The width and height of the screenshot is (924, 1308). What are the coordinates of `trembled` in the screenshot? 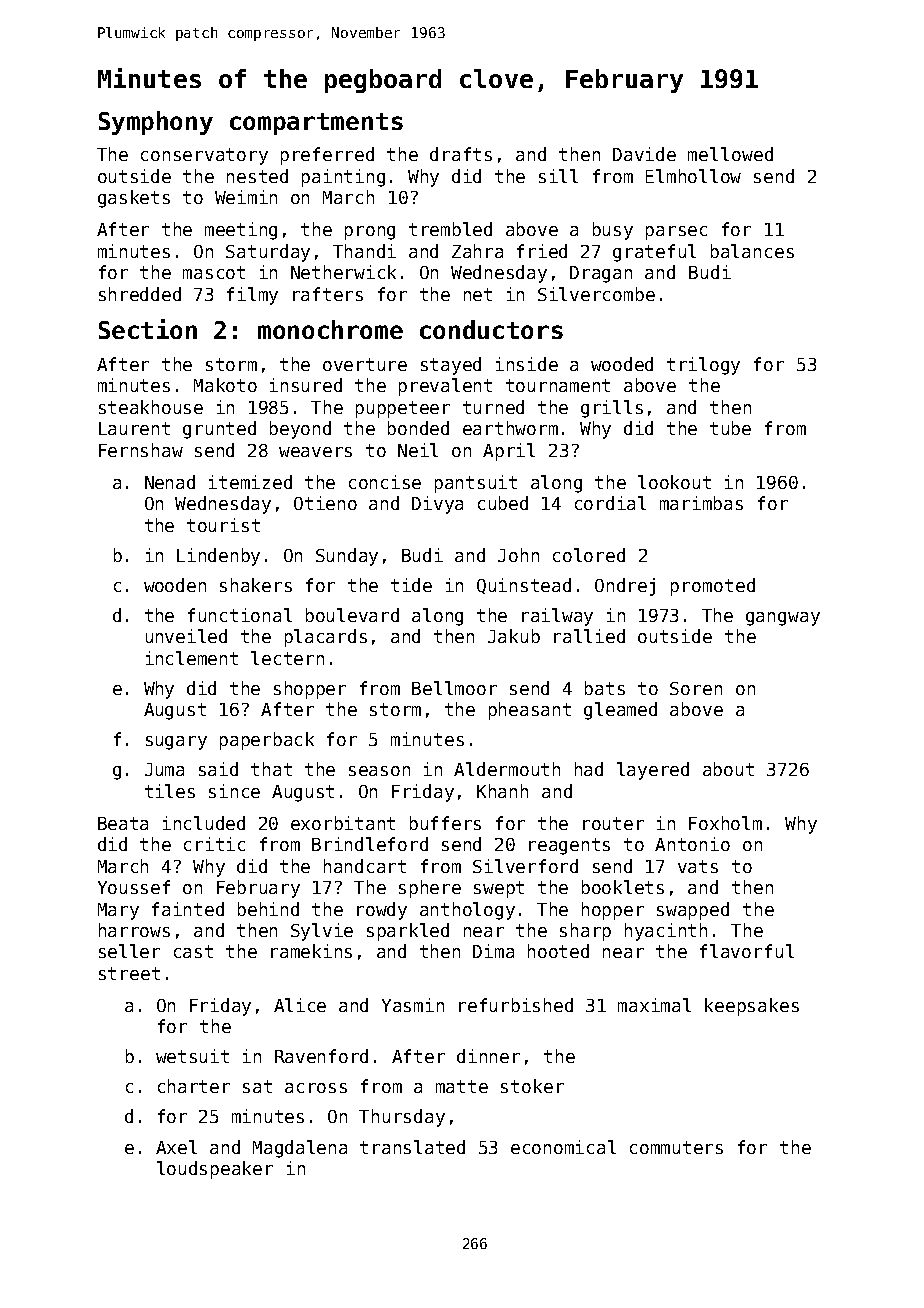 It's located at (450, 229).
